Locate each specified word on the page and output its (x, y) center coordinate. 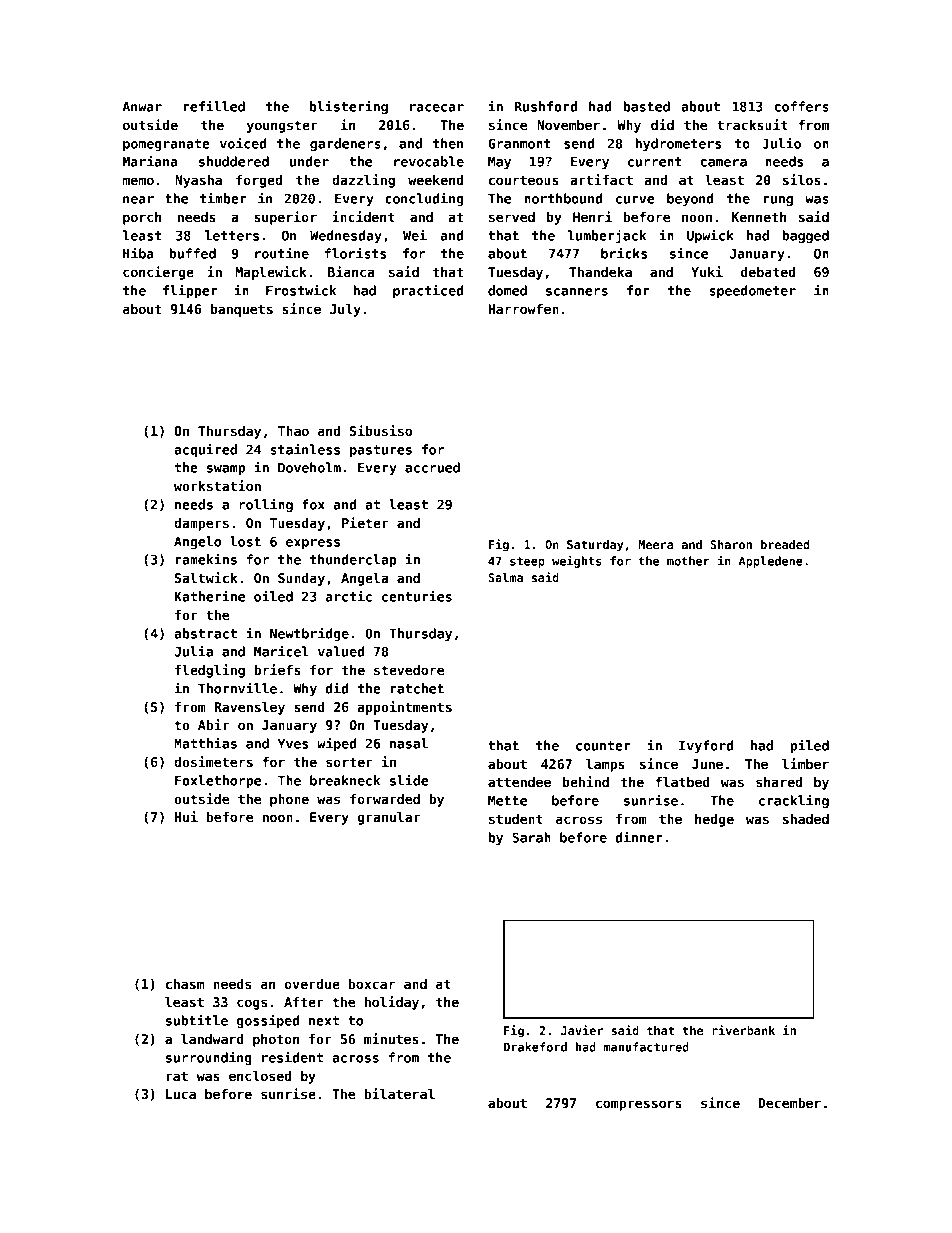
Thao (293, 431)
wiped (336, 744)
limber (805, 763)
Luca (181, 1094)
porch (142, 218)
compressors (639, 1105)
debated (768, 272)
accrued (432, 467)
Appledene (771, 562)
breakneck (345, 780)
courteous (524, 180)
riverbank (743, 1030)
